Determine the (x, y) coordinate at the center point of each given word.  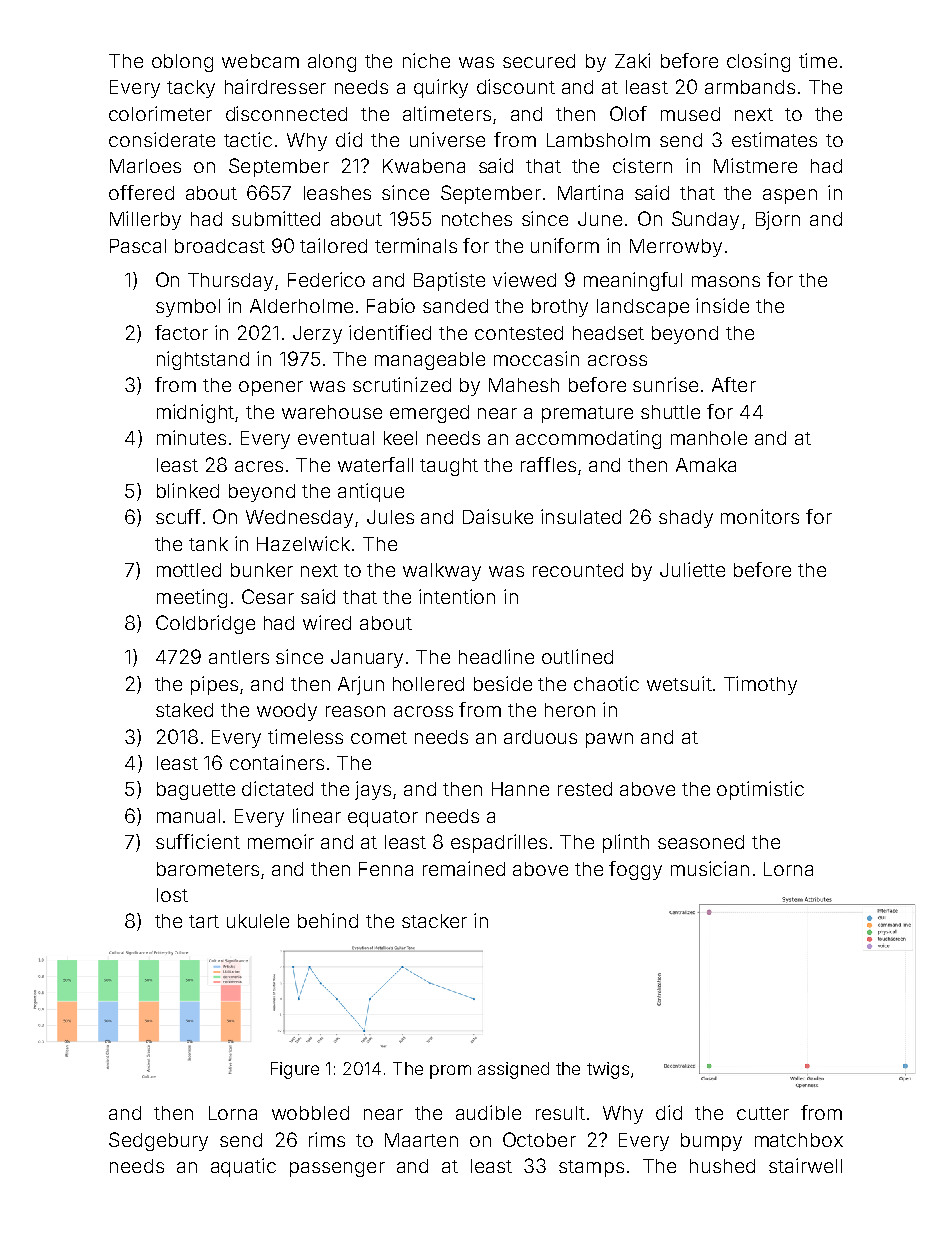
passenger (337, 1169)
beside (503, 683)
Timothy (760, 685)
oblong (182, 63)
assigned (513, 1070)
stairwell (805, 1165)
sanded (455, 306)
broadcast (220, 246)
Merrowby (676, 248)
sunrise (665, 384)
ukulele (258, 921)
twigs (608, 1070)
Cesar (268, 596)
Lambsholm (598, 140)
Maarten (421, 1140)
